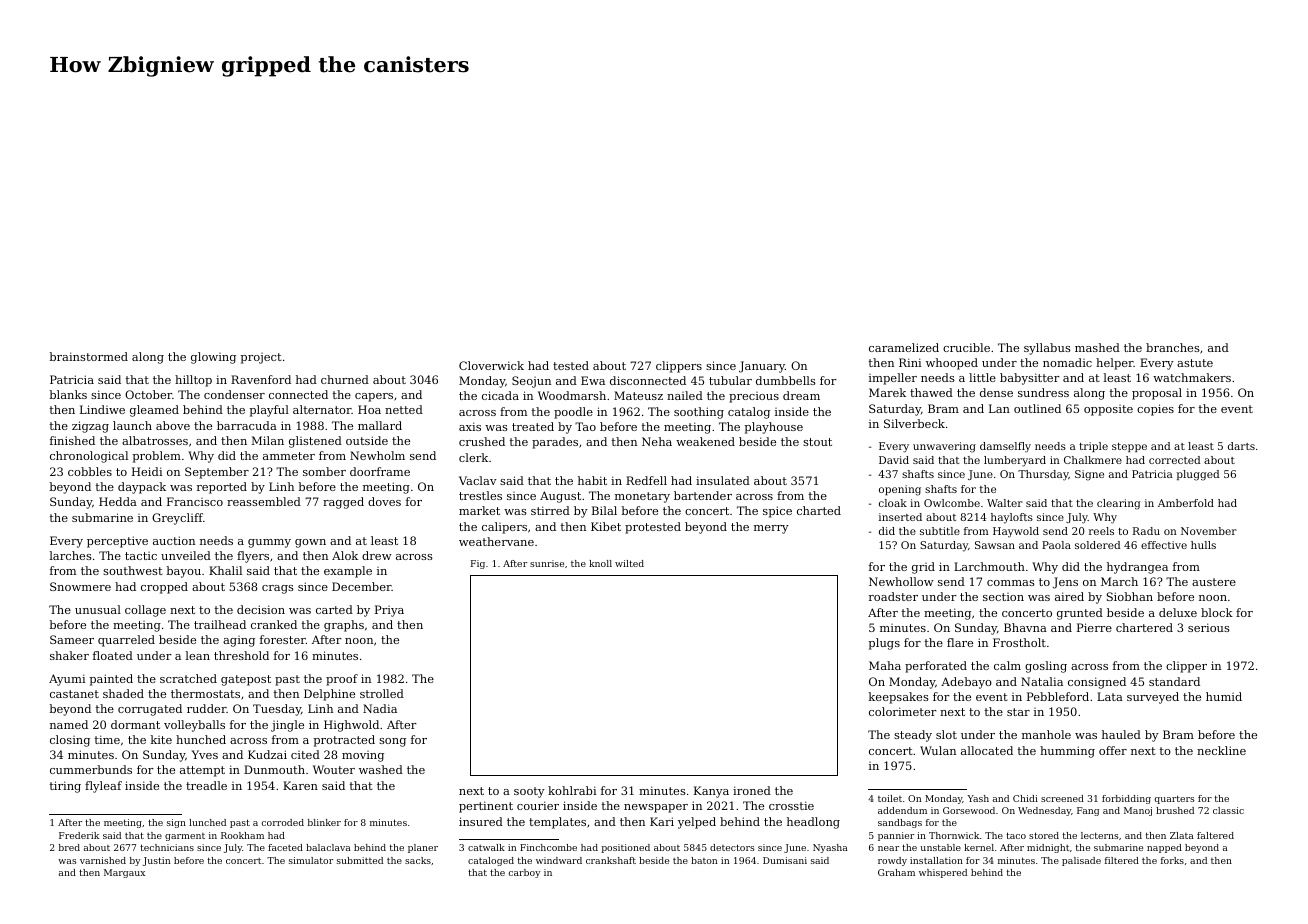  What do you see at coordinates (1080, 614) in the image?
I see `grunted` at bounding box center [1080, 614].
